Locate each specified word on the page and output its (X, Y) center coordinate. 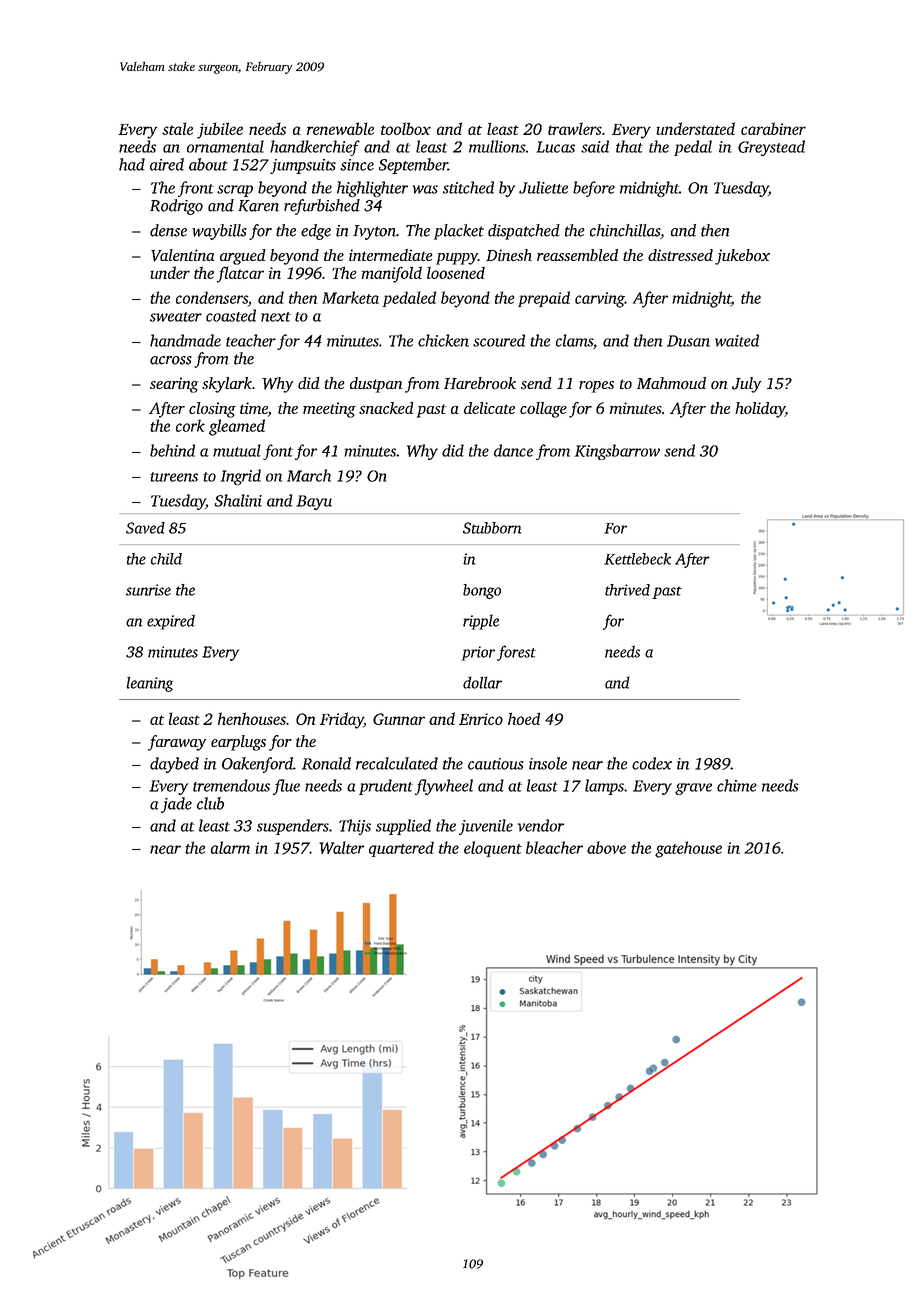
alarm (230, 847)
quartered (401, 849)
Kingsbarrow (617, 452)
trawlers (575, 129)
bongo (482, 591)
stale (177, 128)
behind (172, 450)
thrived (627, 590)
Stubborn (492, 528)
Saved (145, 528)
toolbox (406, 128)
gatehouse (688, 849)
